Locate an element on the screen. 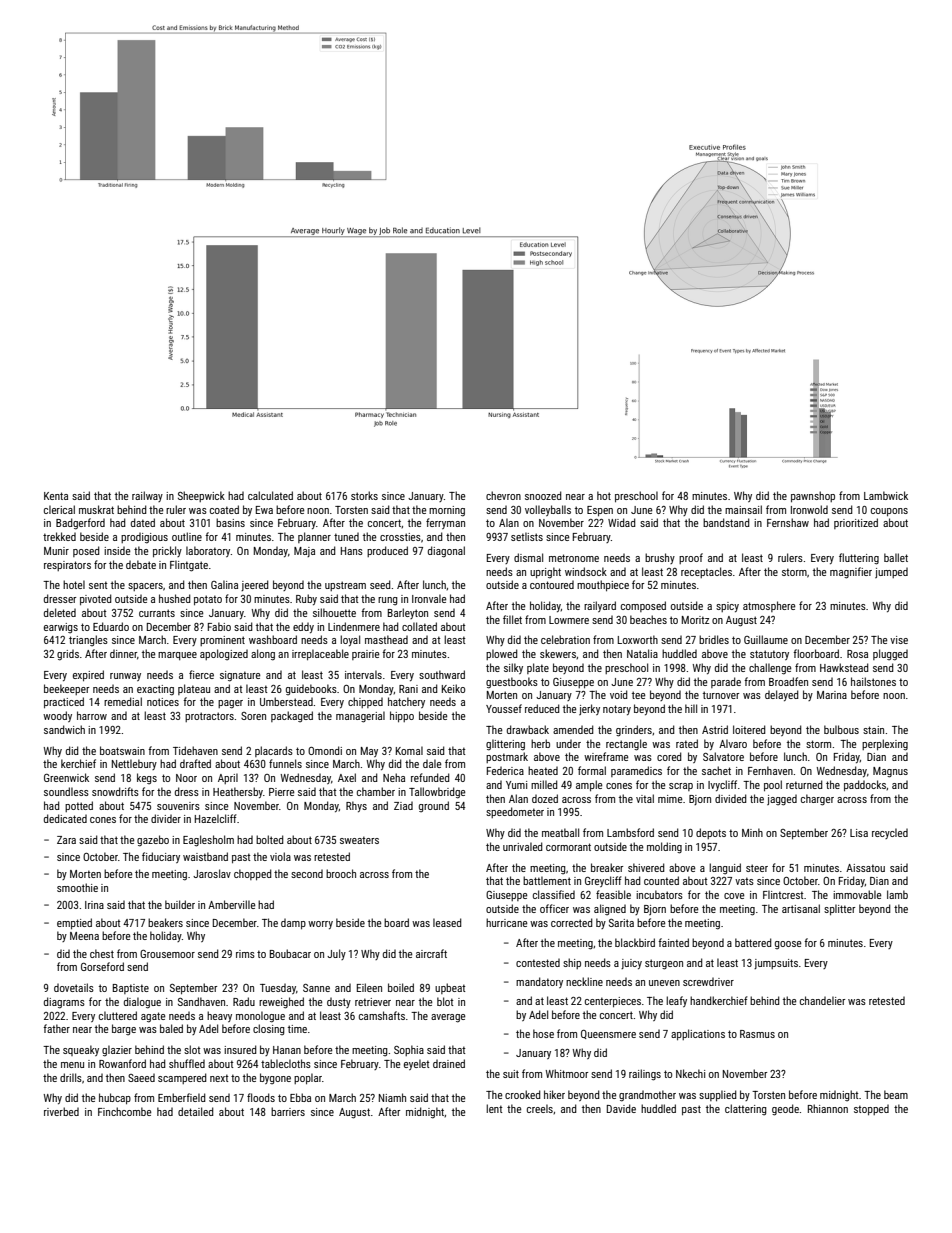 The height and width of the screenshot is (1233, 952). chandelier is located at coordinates (822, 1000).
